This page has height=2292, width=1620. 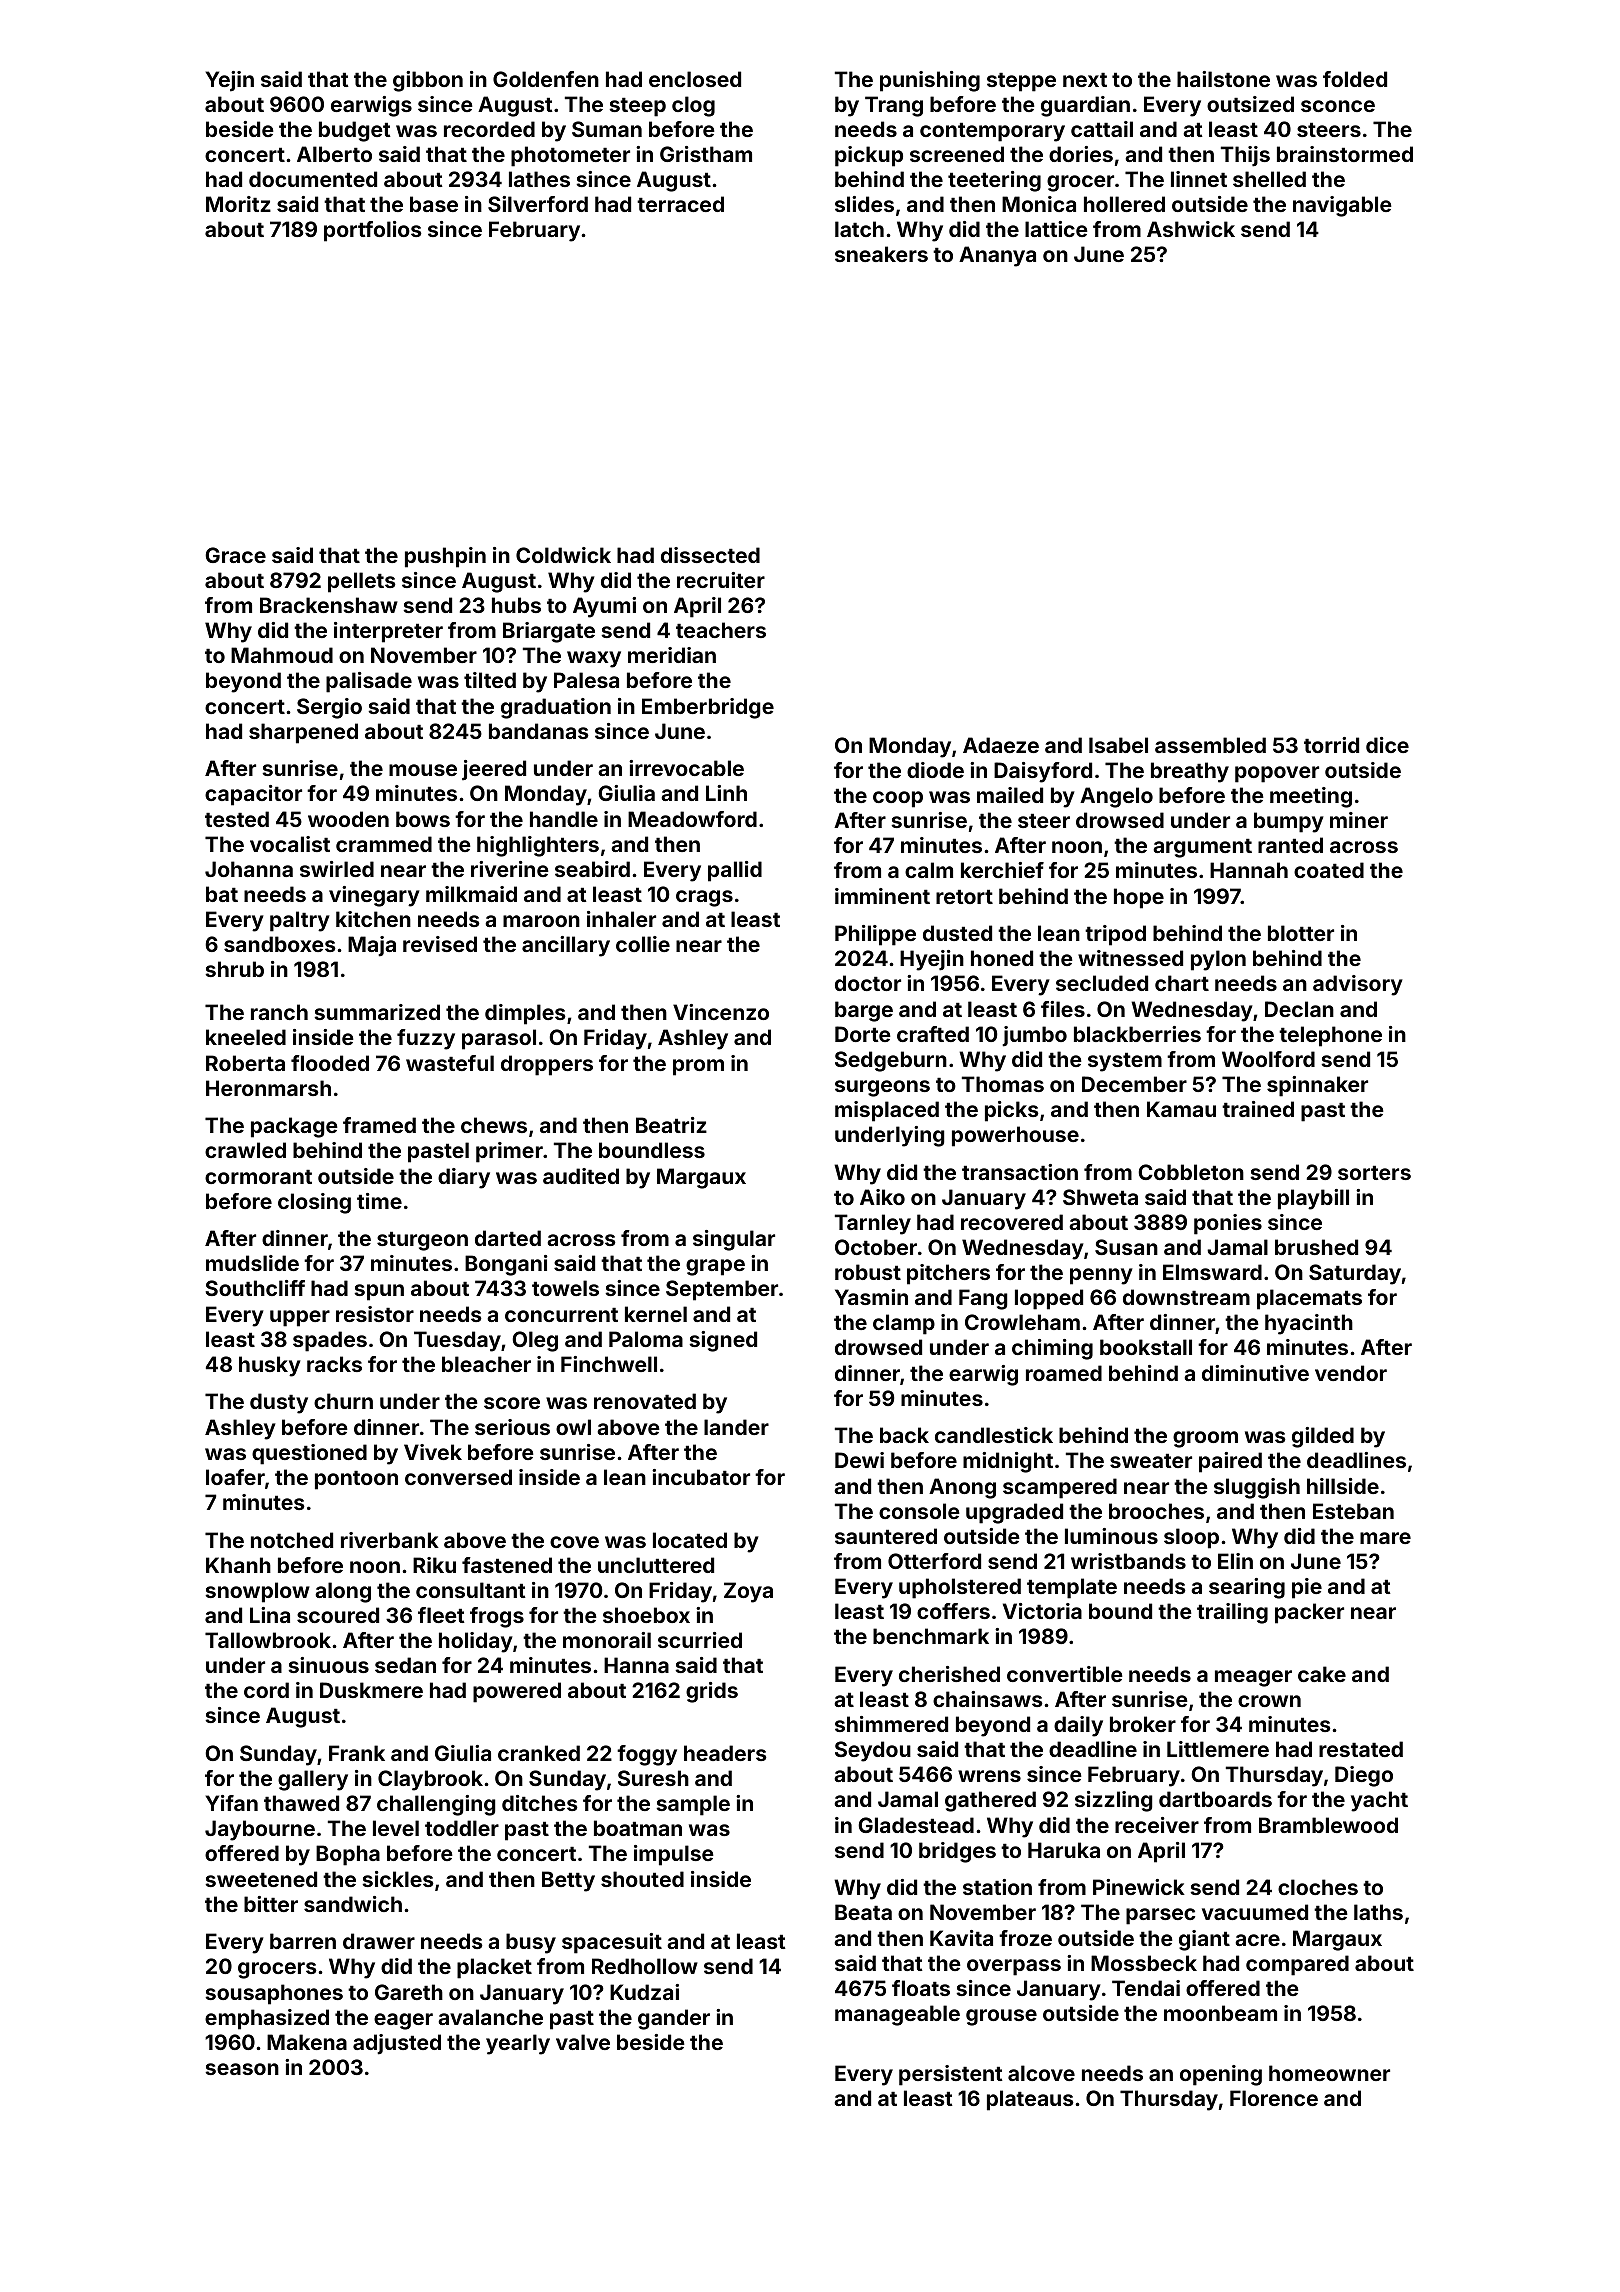 I want to click on sluggish, so click(x=1257, y=1488).
